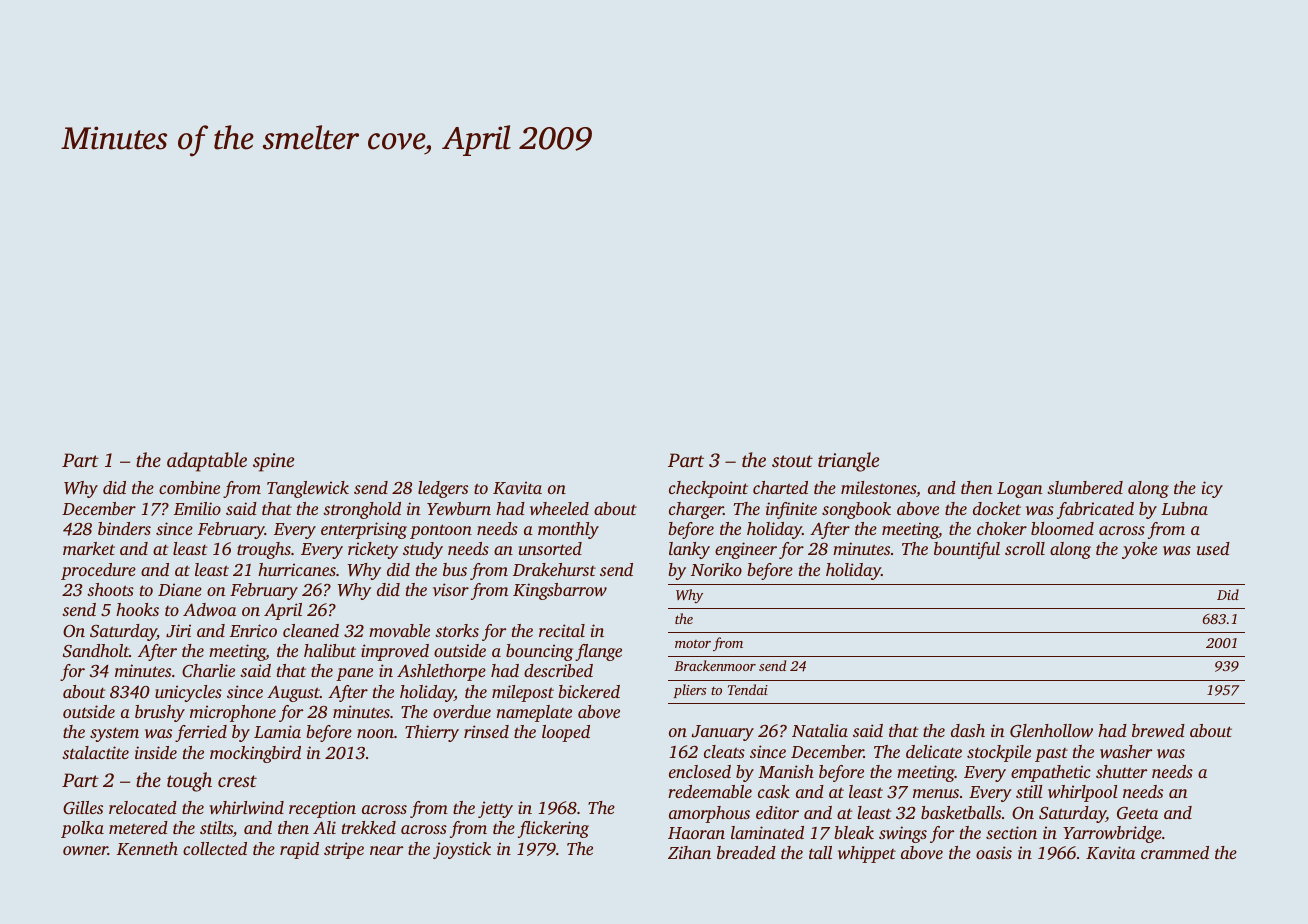 The image size is (1308, 924). I want to click on mockingbird, so click(255, 754).
